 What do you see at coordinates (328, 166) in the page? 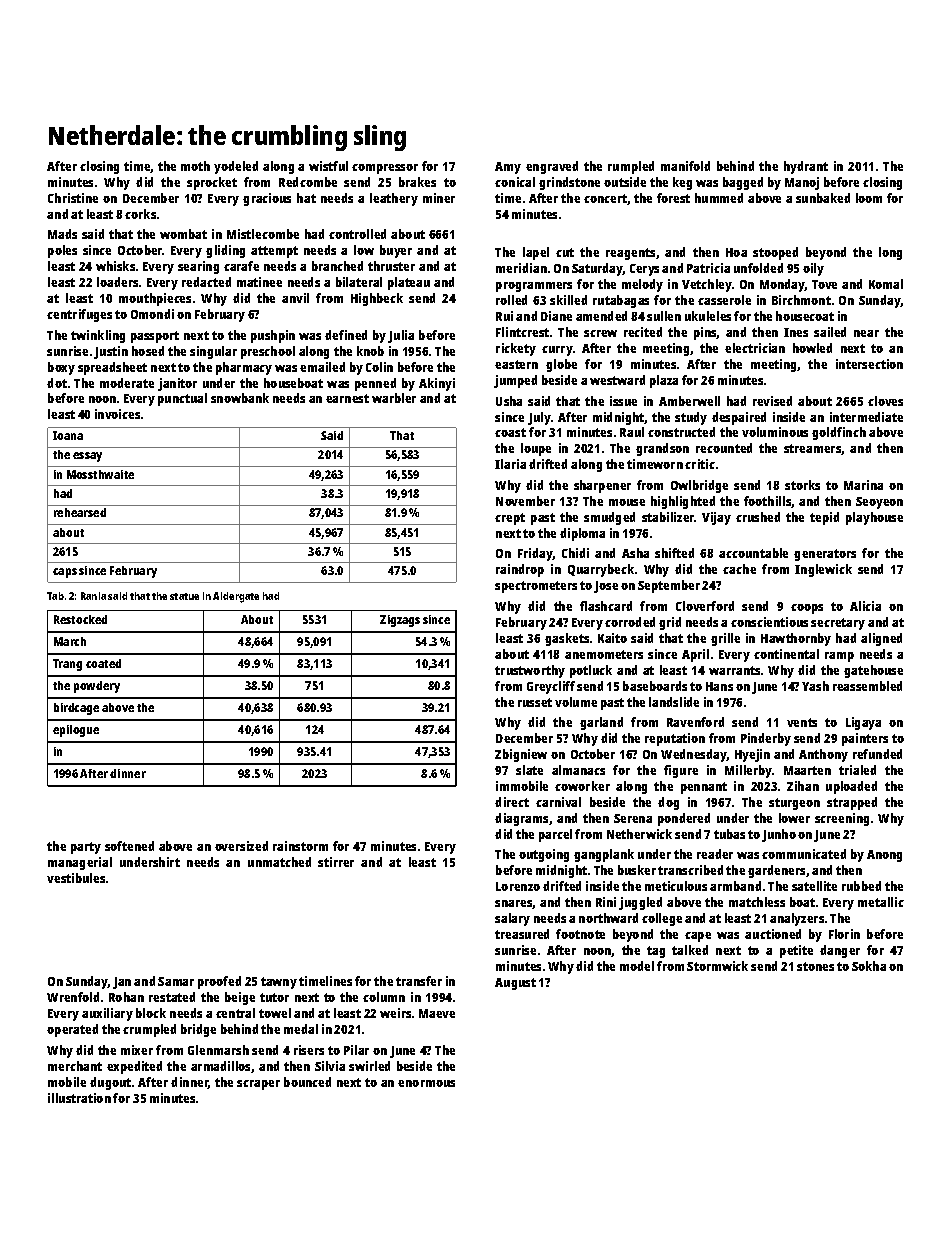
I see `wistful` at bounding box center [328, 166].
